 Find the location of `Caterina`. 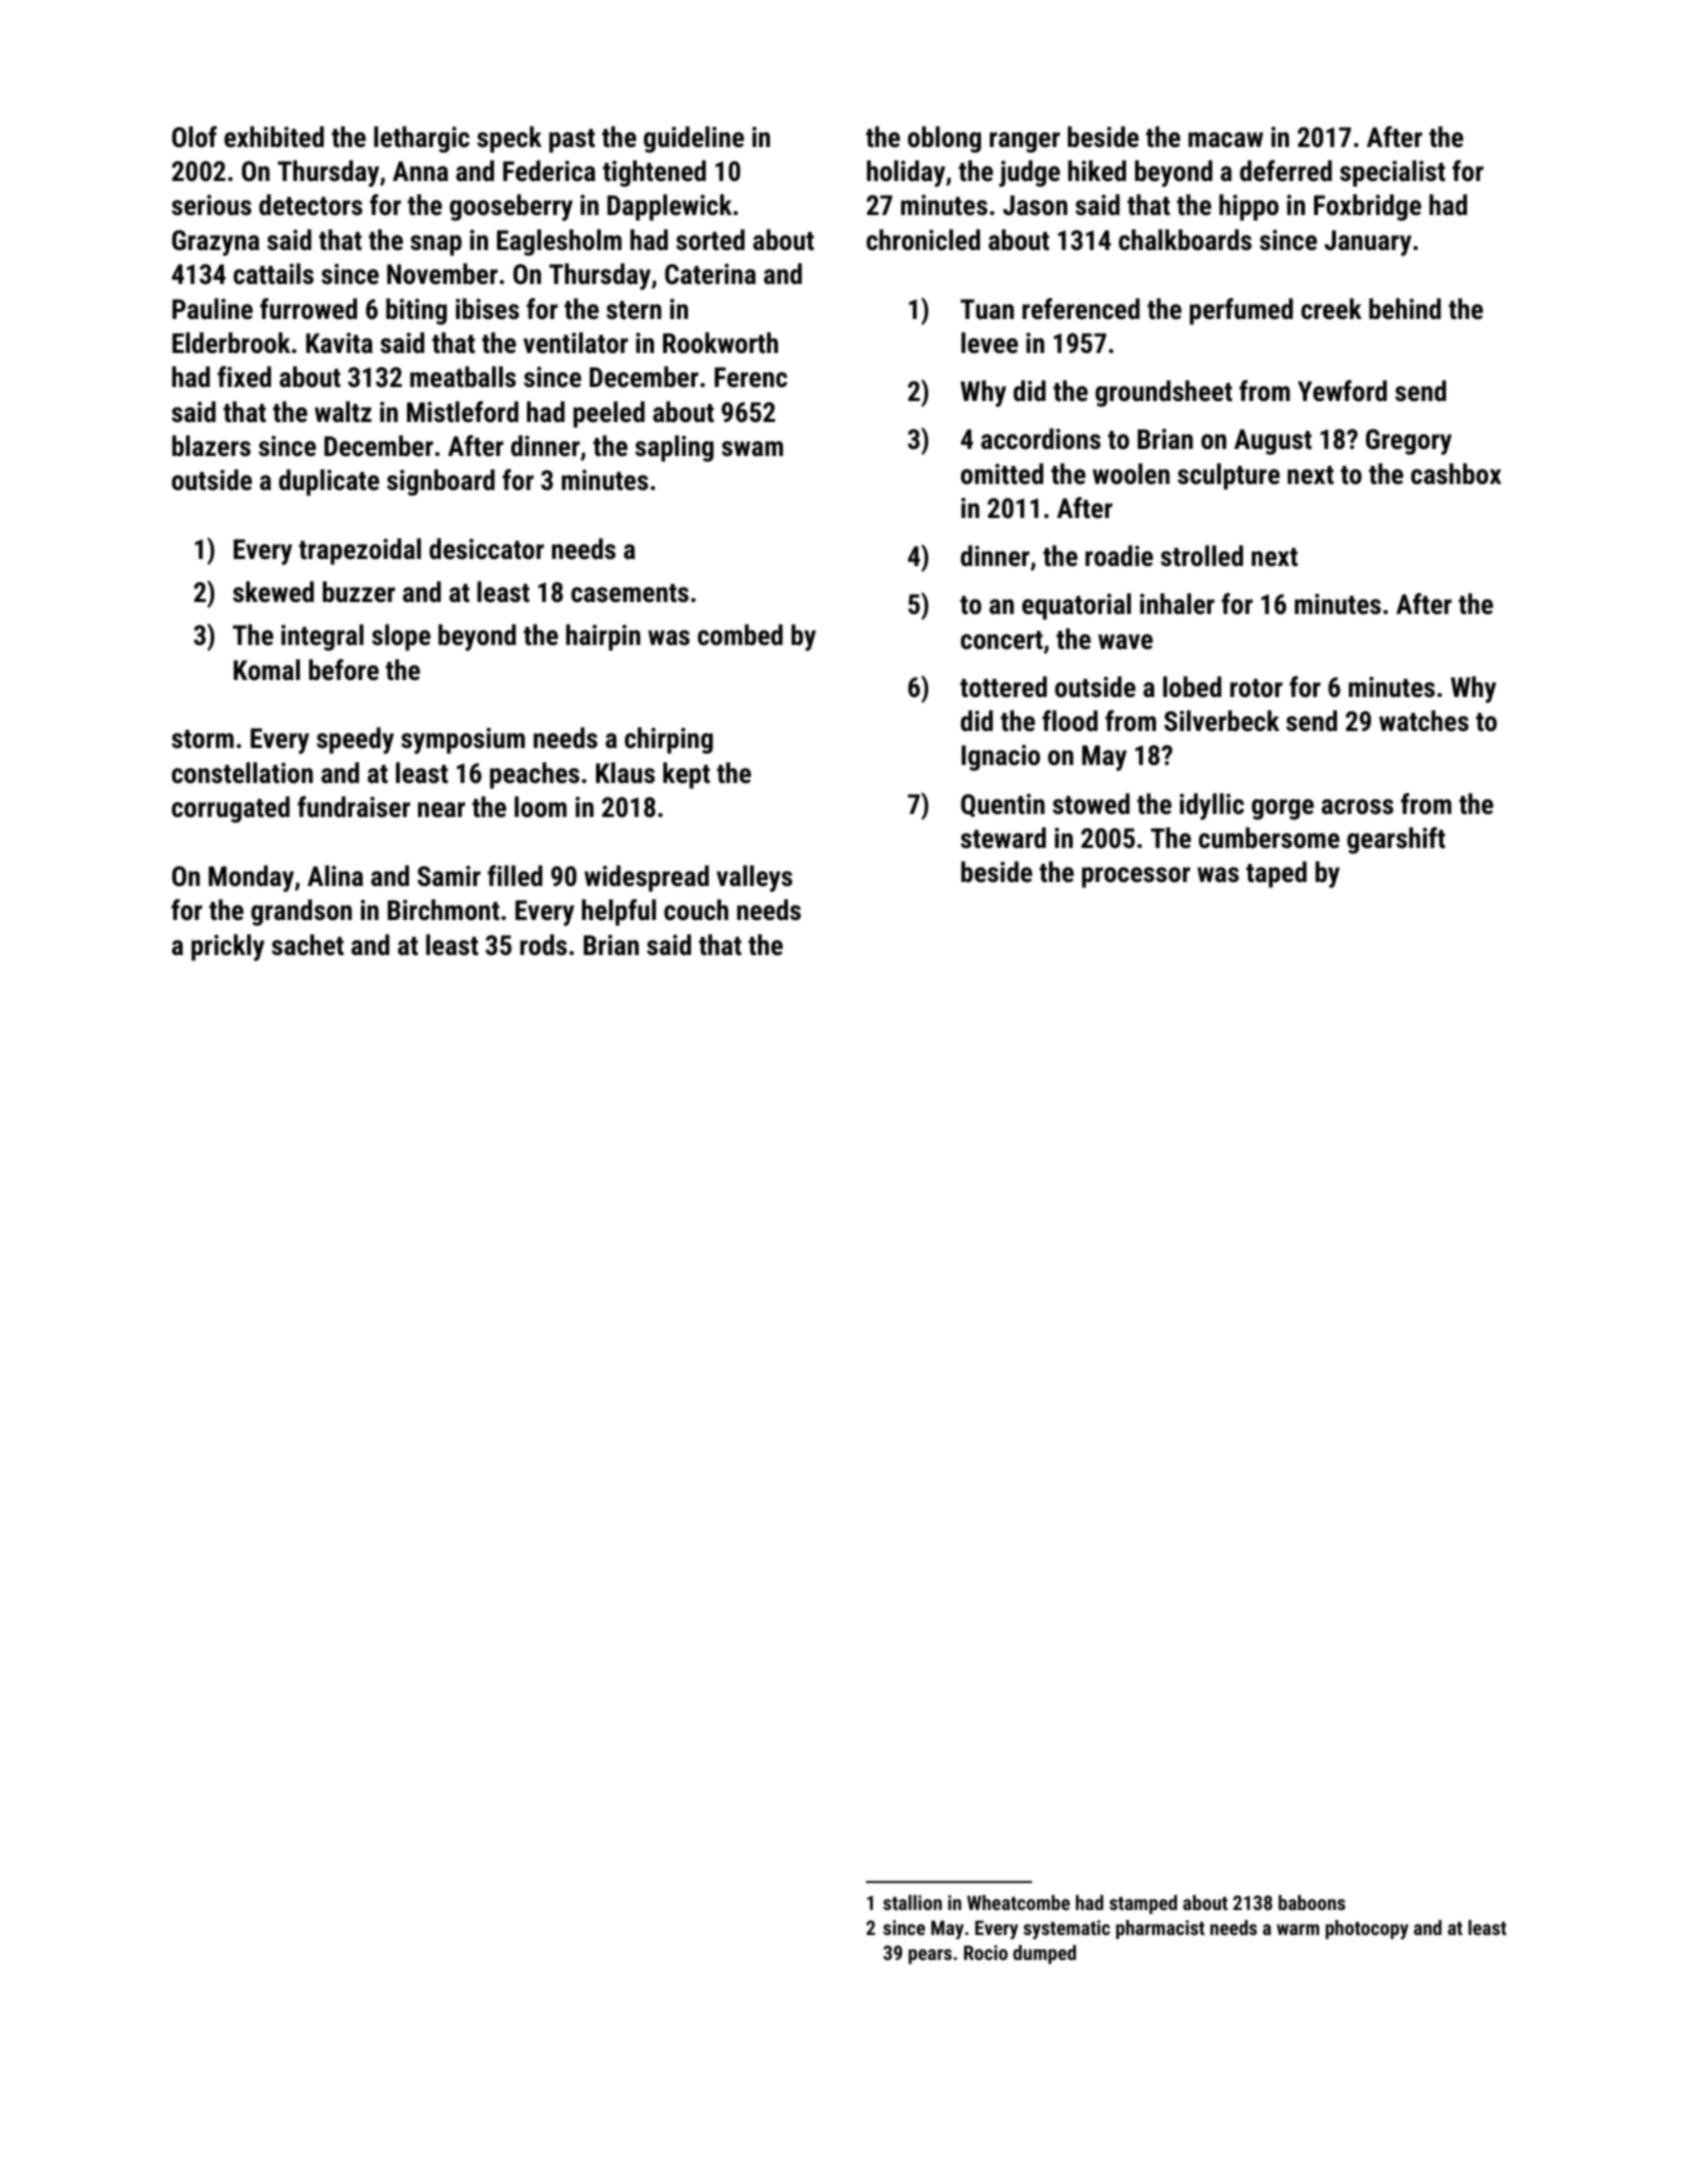

Caterina is located at coordinates (710, 274).
